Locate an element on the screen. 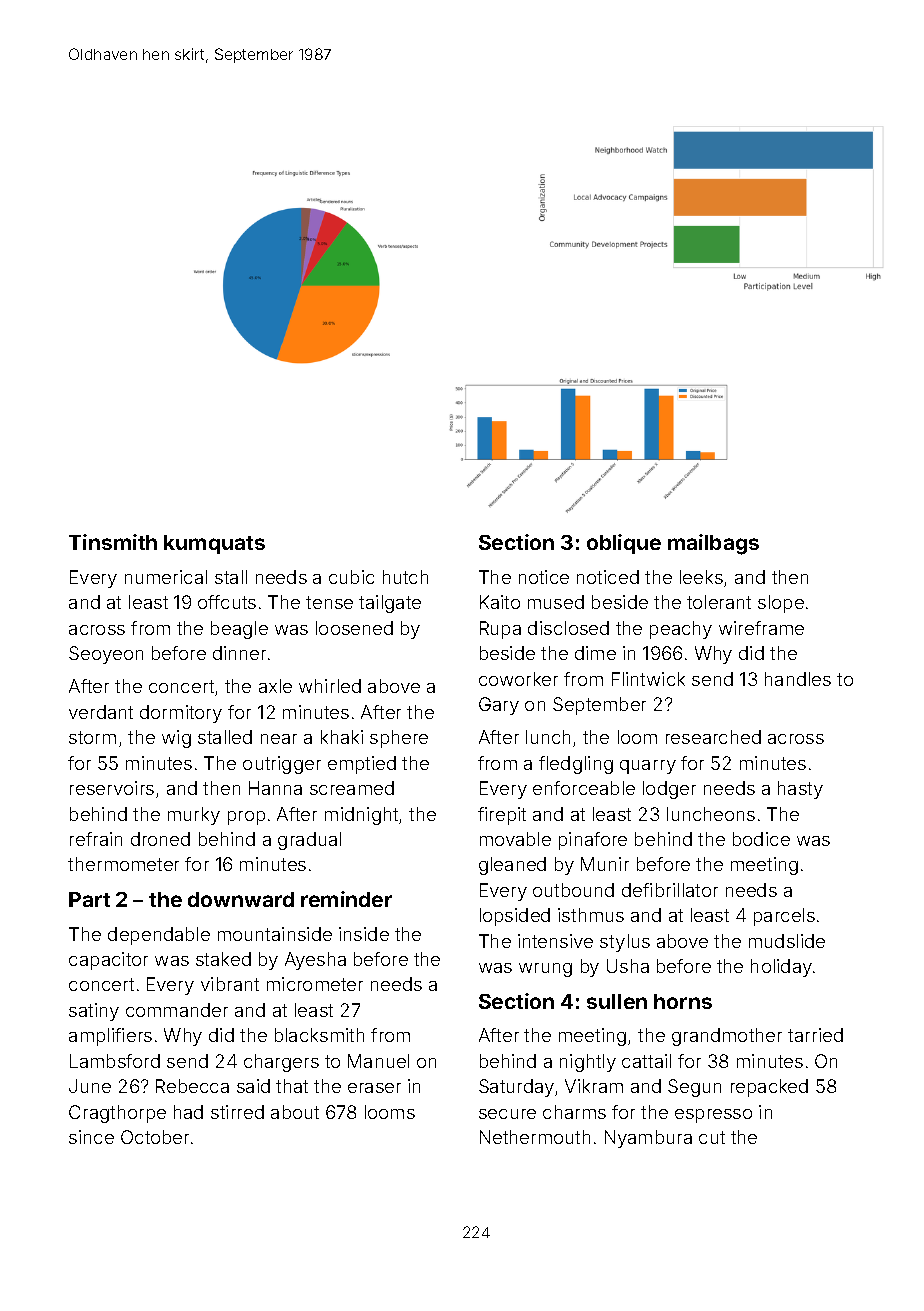 This screenshot has height=1311, width=924. droned is located at coordinates (160, 839).
